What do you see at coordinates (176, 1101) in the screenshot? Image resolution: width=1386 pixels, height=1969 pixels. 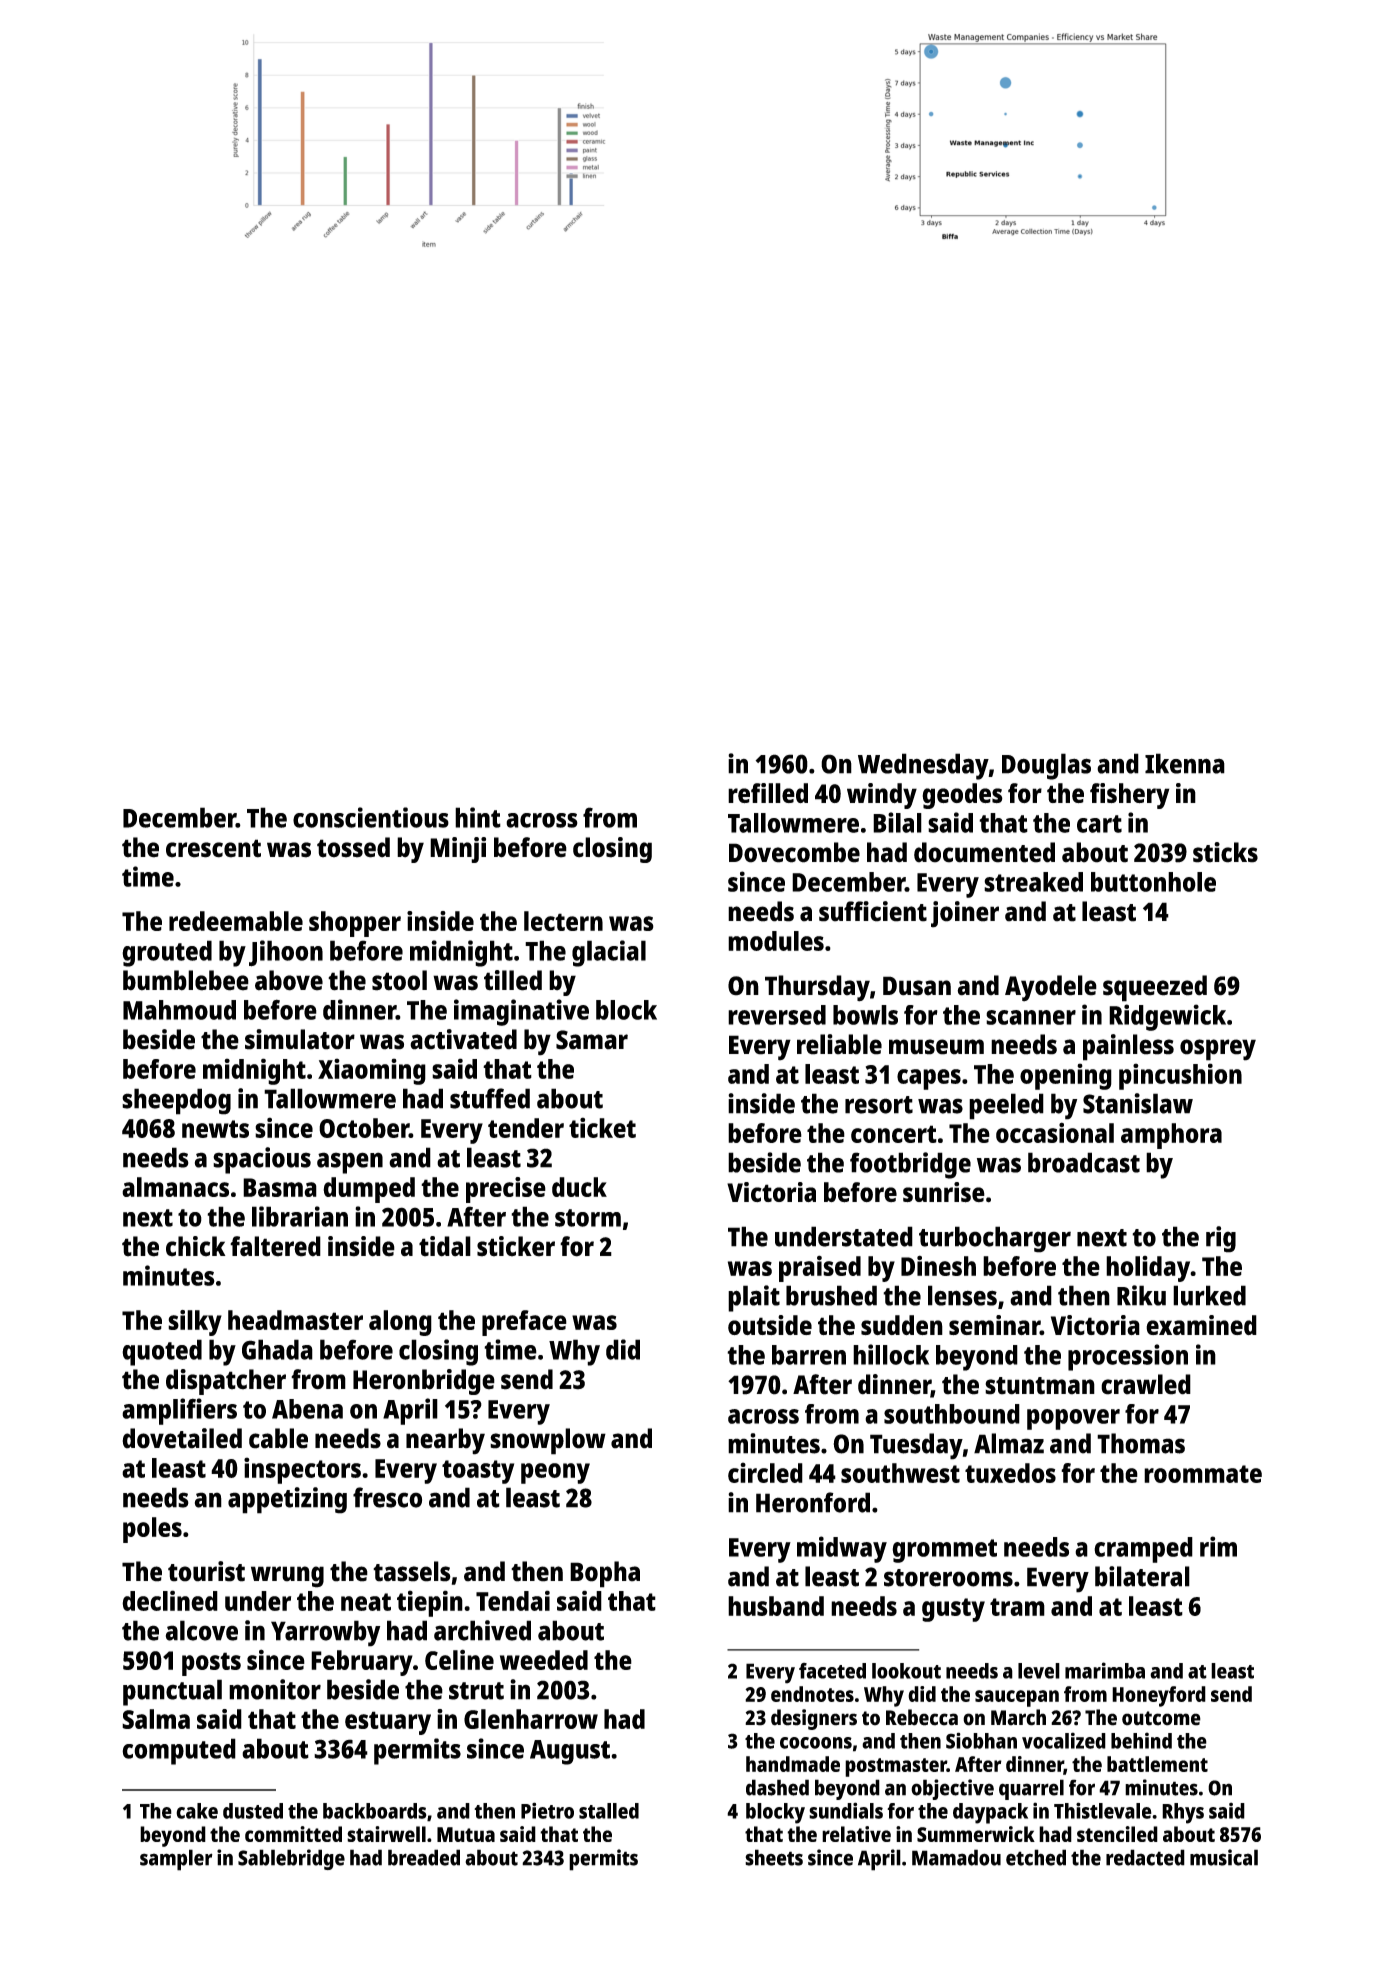 I see `sheepdog` at bounding box center [176, 1101].
